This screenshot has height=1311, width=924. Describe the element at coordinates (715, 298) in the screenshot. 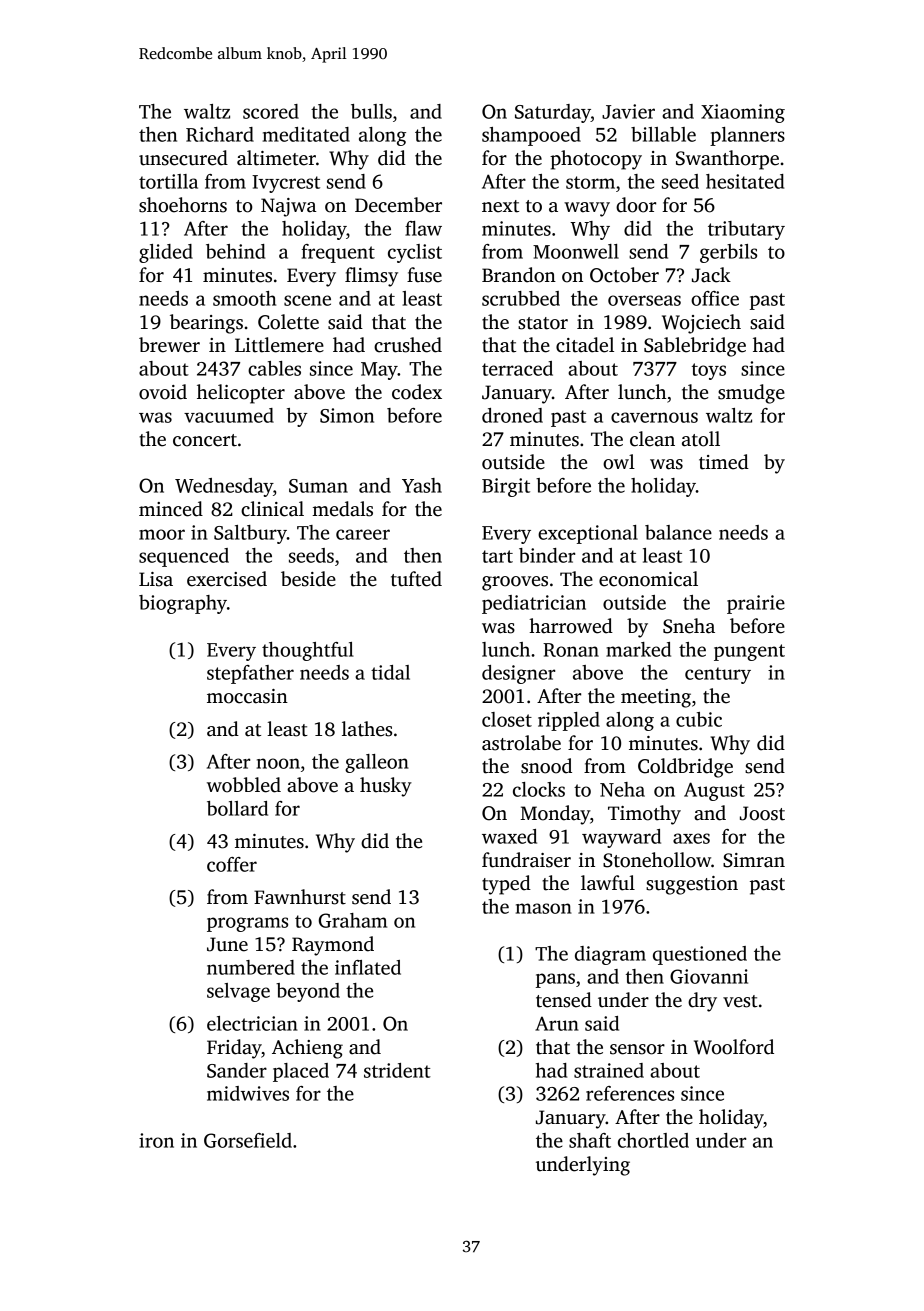

I see `office` at that location.
